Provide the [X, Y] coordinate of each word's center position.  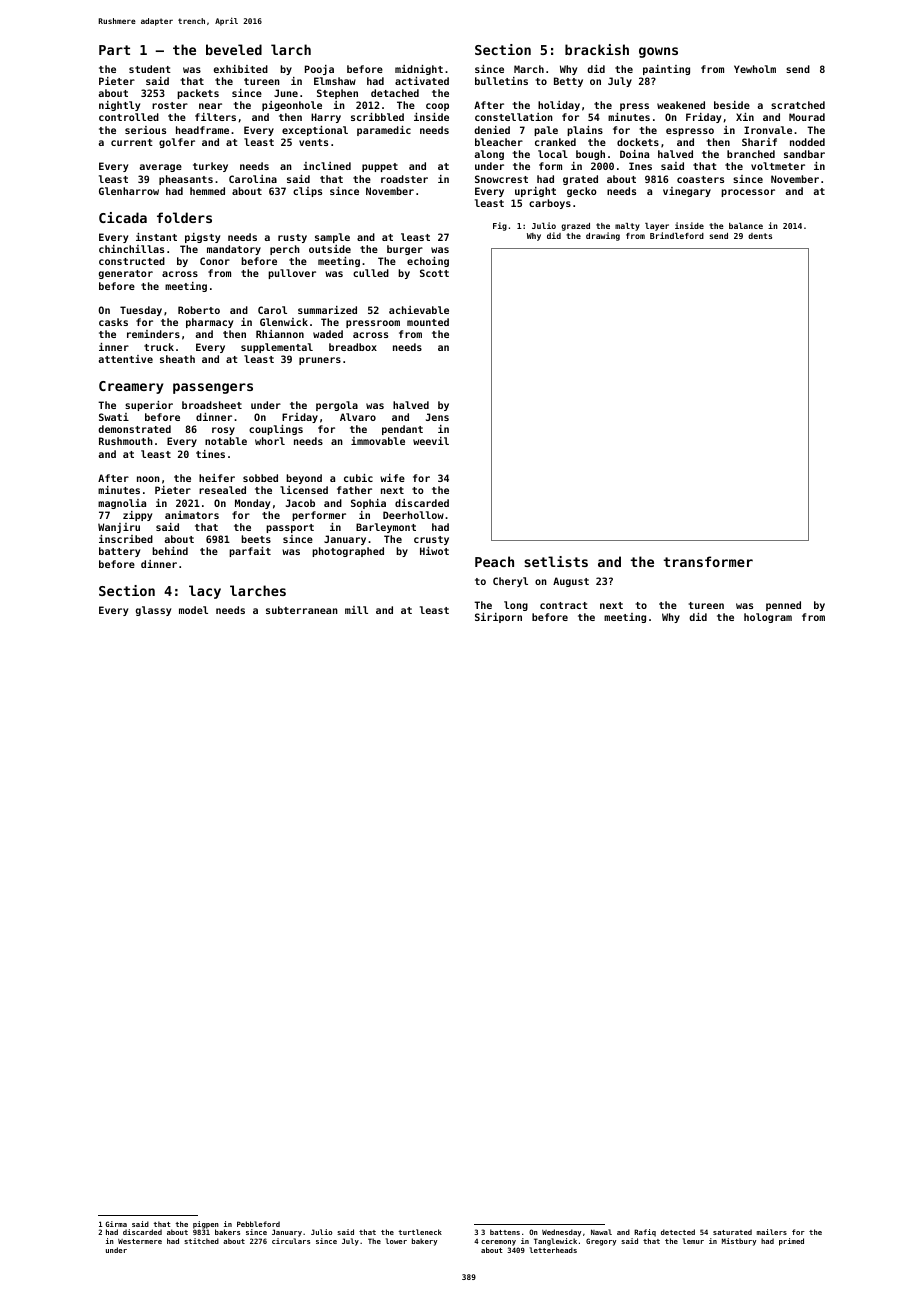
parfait [250, 552]
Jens [437, 417]
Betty [568, 82]
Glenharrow [129, 191]
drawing [603, 236]
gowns [658, 52]
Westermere [140, 1241]
